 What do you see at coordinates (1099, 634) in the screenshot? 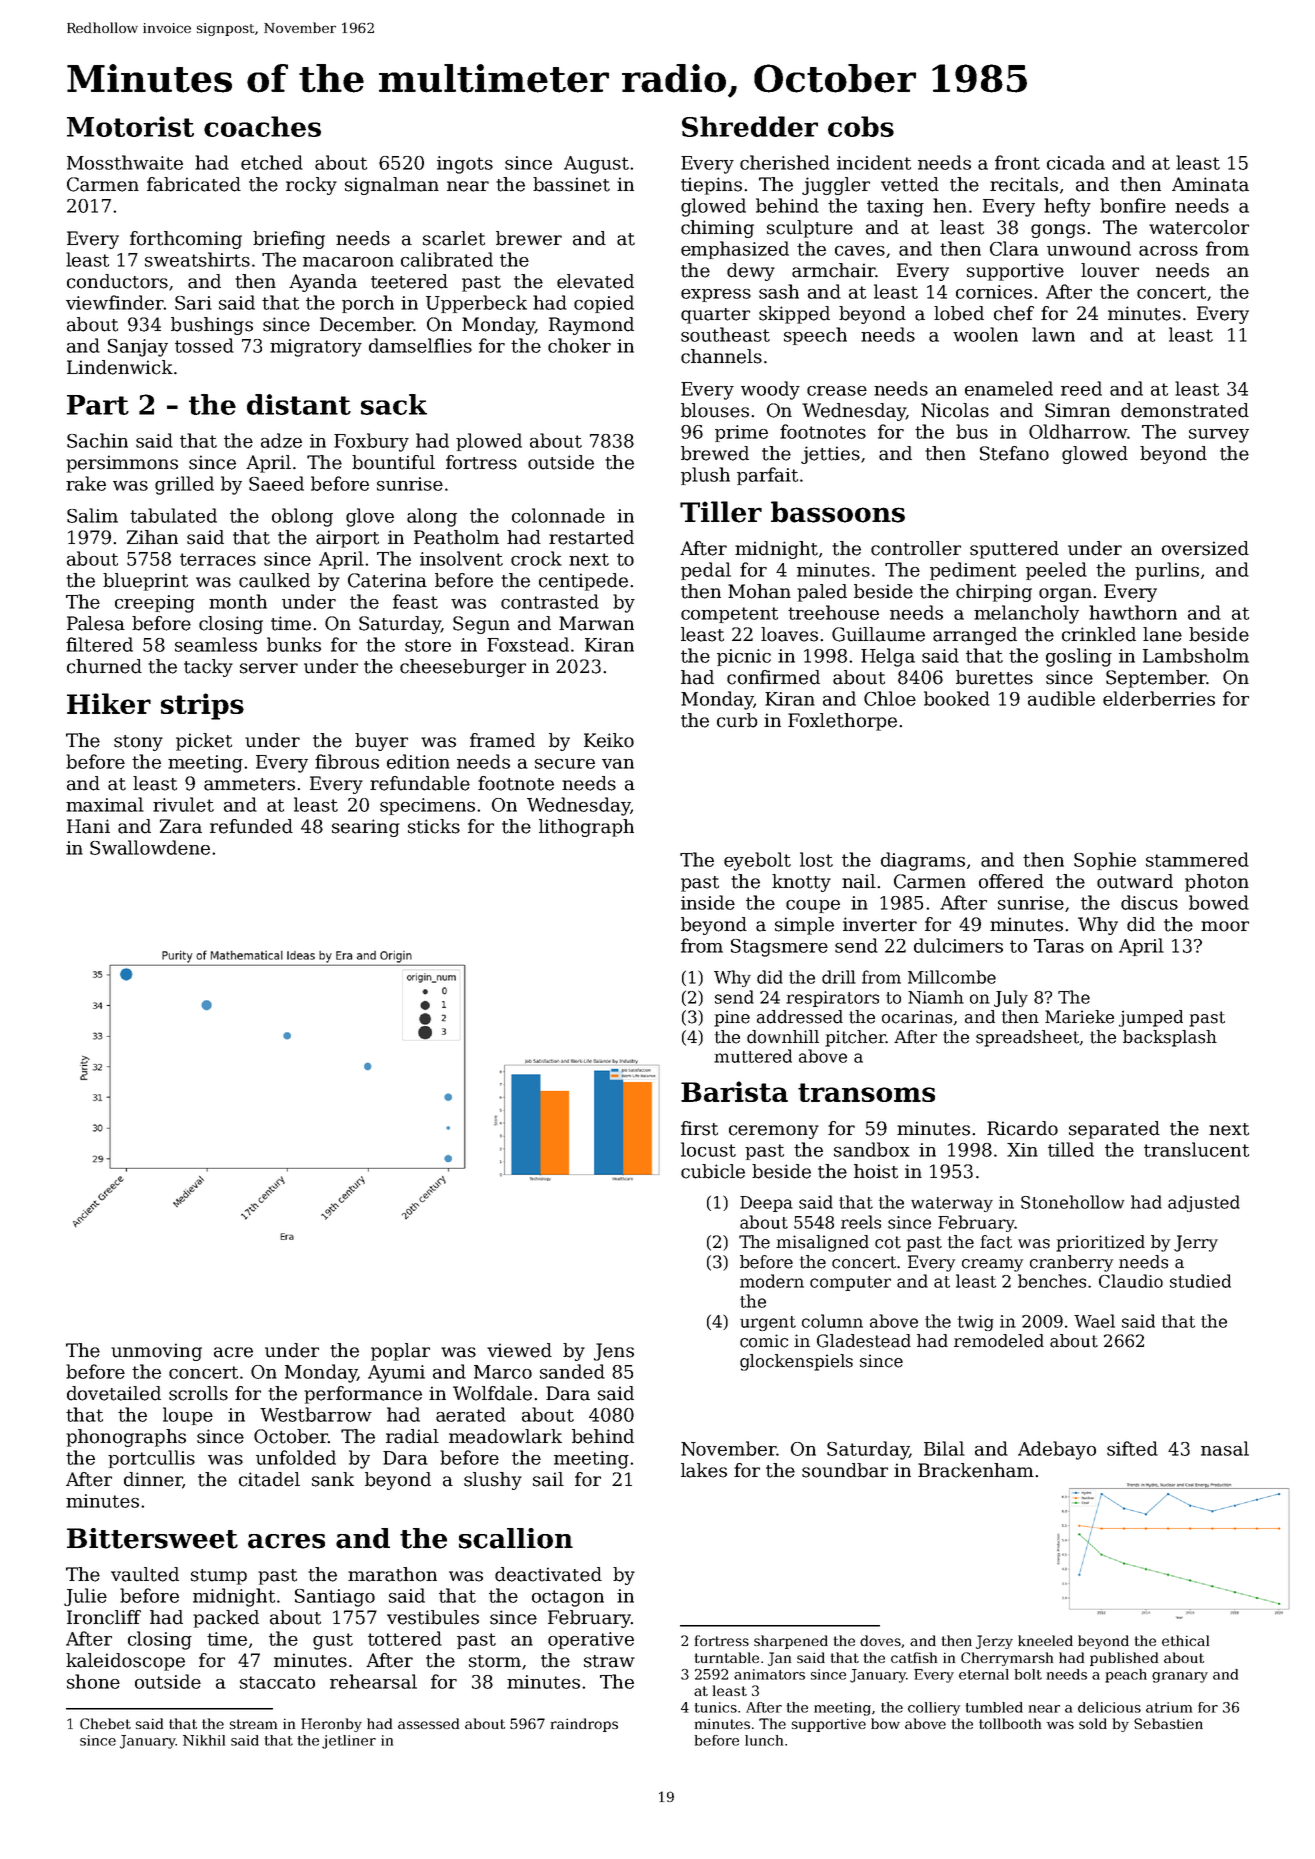
I see `crinkled` at bounding box center [1099, 634].
